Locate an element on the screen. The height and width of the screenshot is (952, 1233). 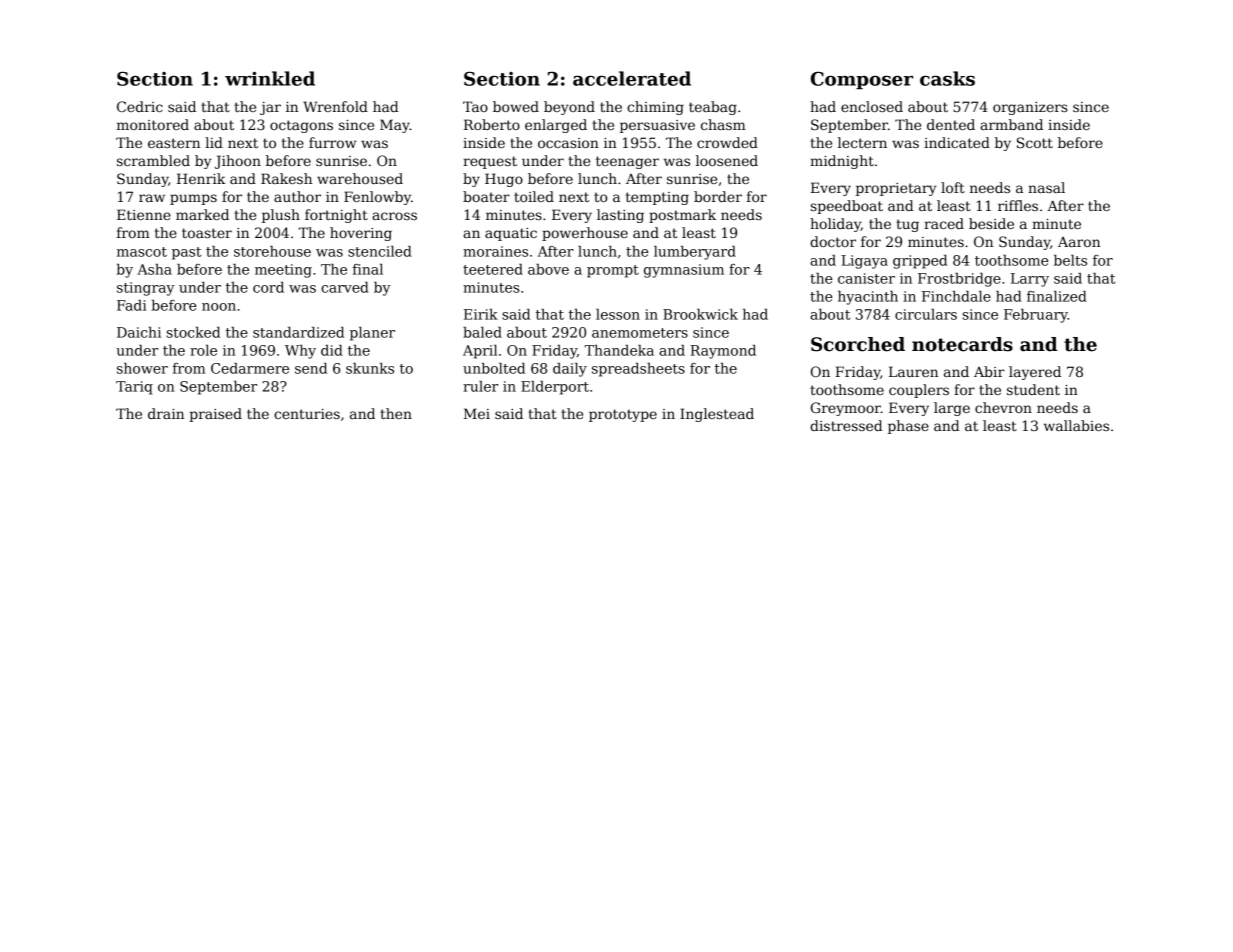
accelerated is located at coordinates (632, 78).
